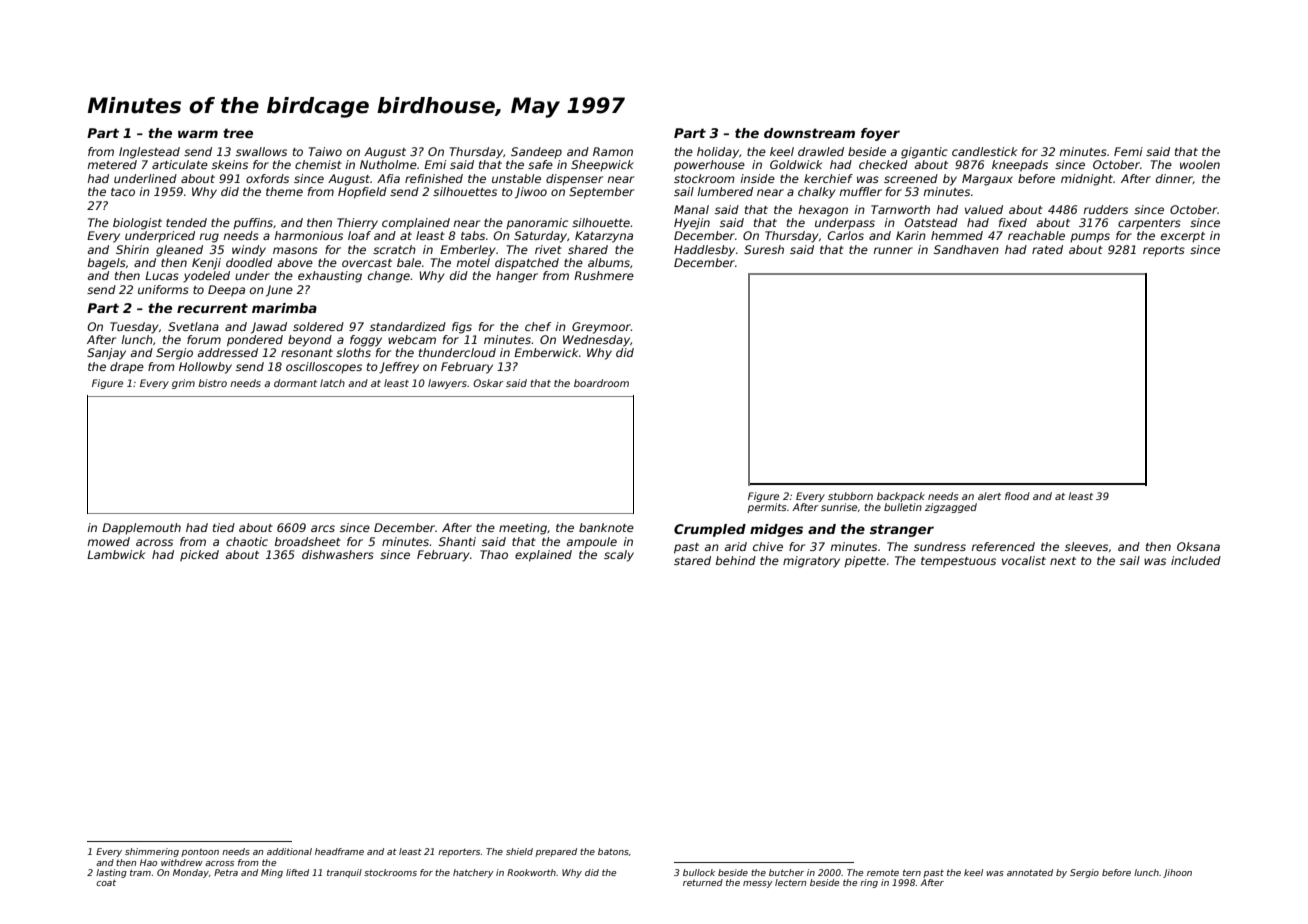 The height and width of the page is (924, 1308). What do you see at coordinates (850, 496) in the page?
I see `stubborn` at bounding box center [850, 496].
